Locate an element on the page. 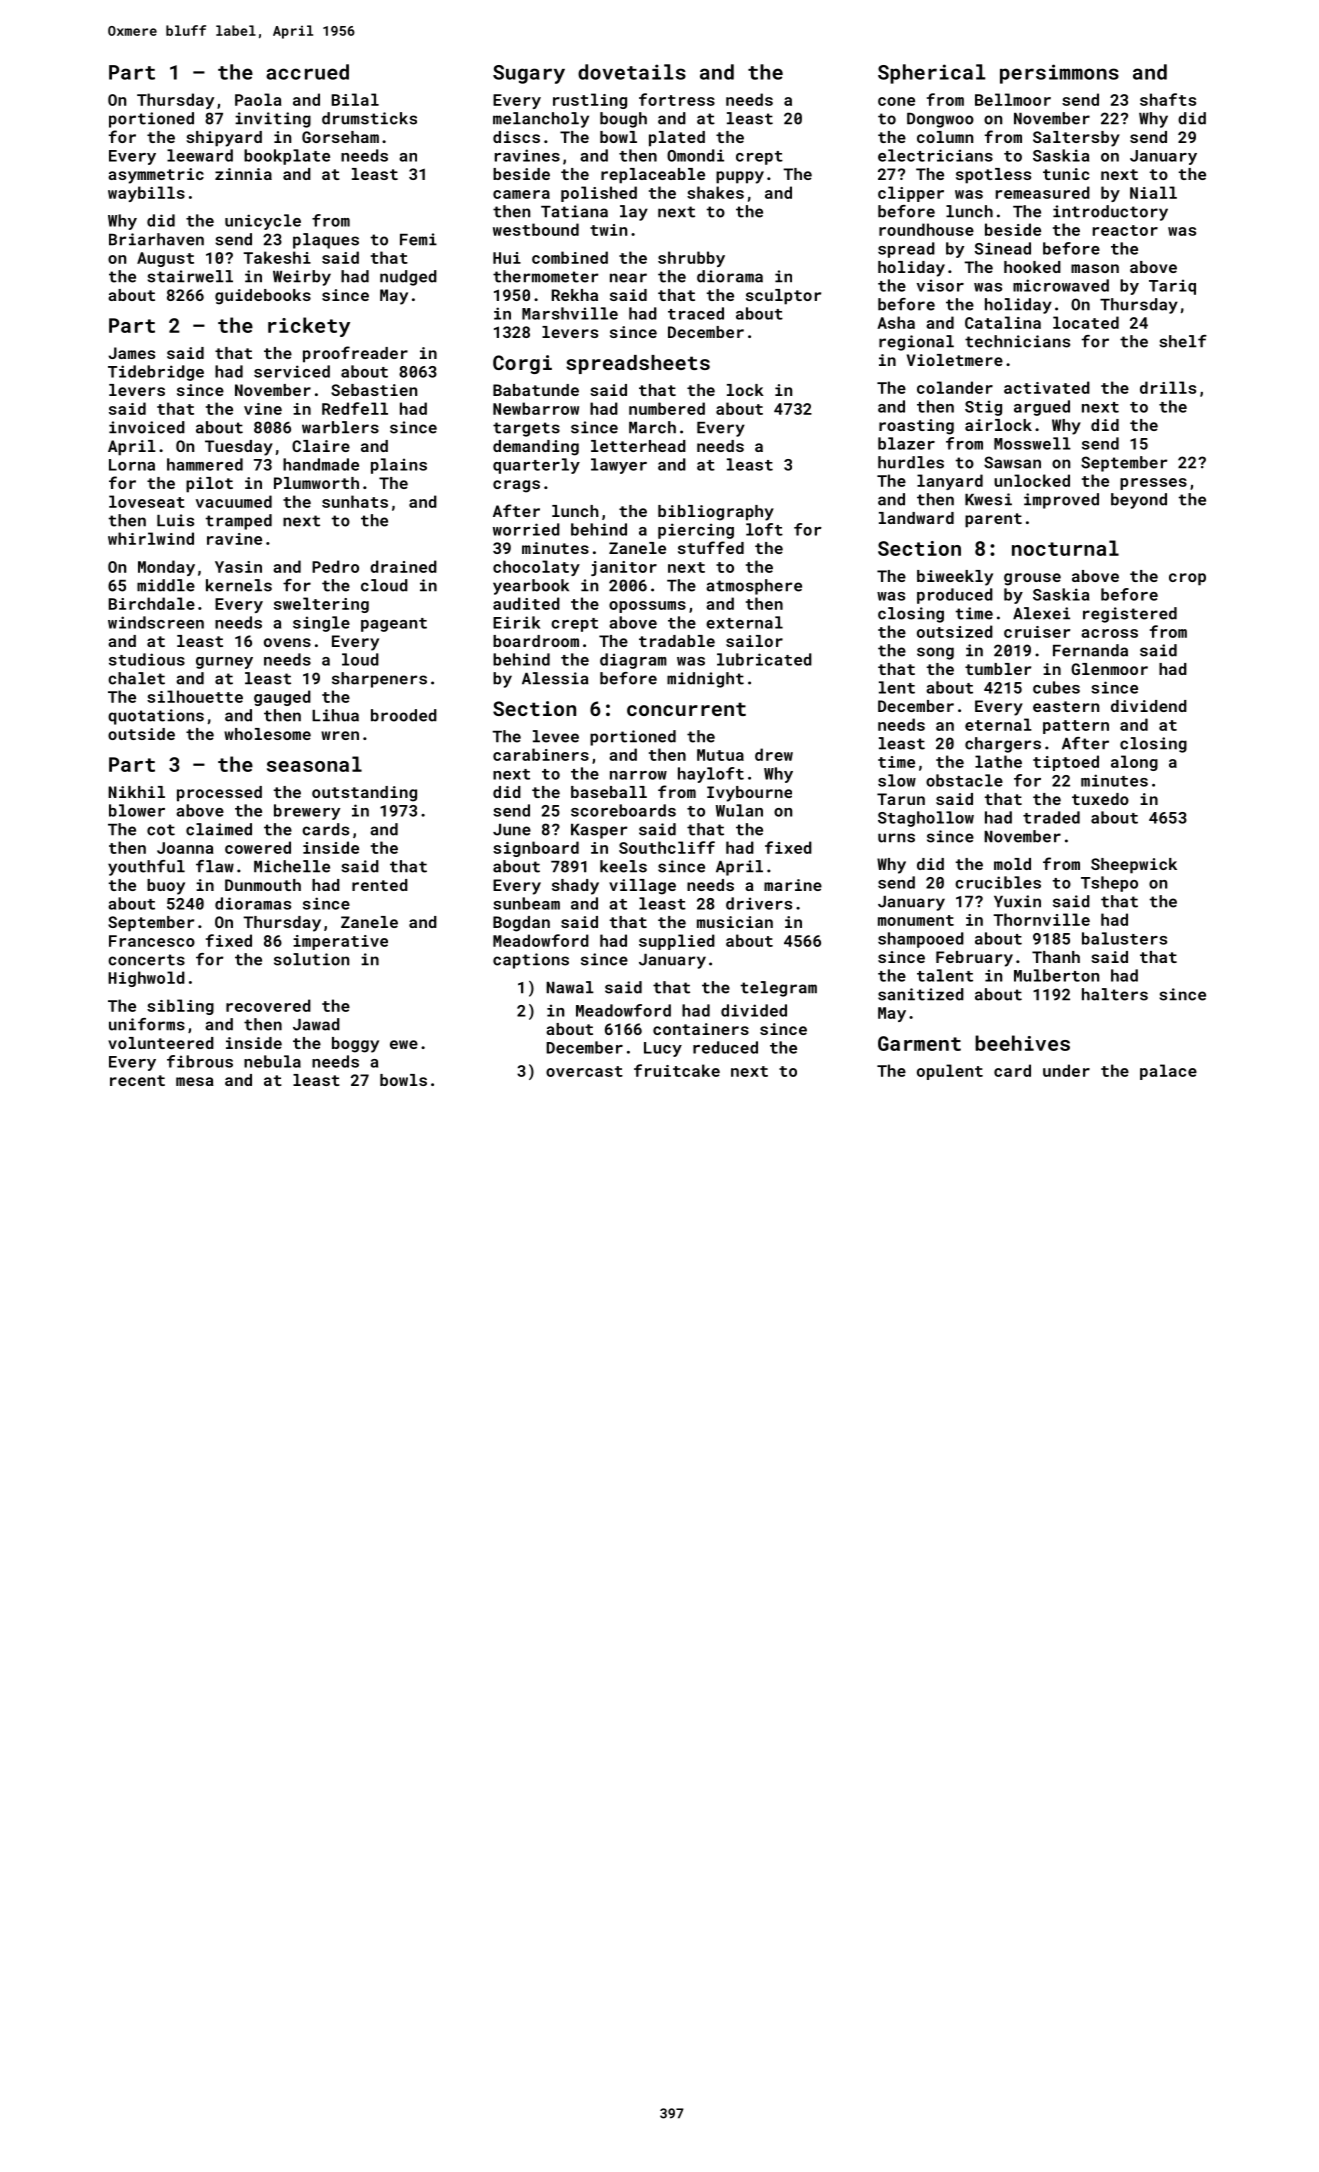 This document has height=2172, width=1319. fortress is located at coordinates (677, 99).
